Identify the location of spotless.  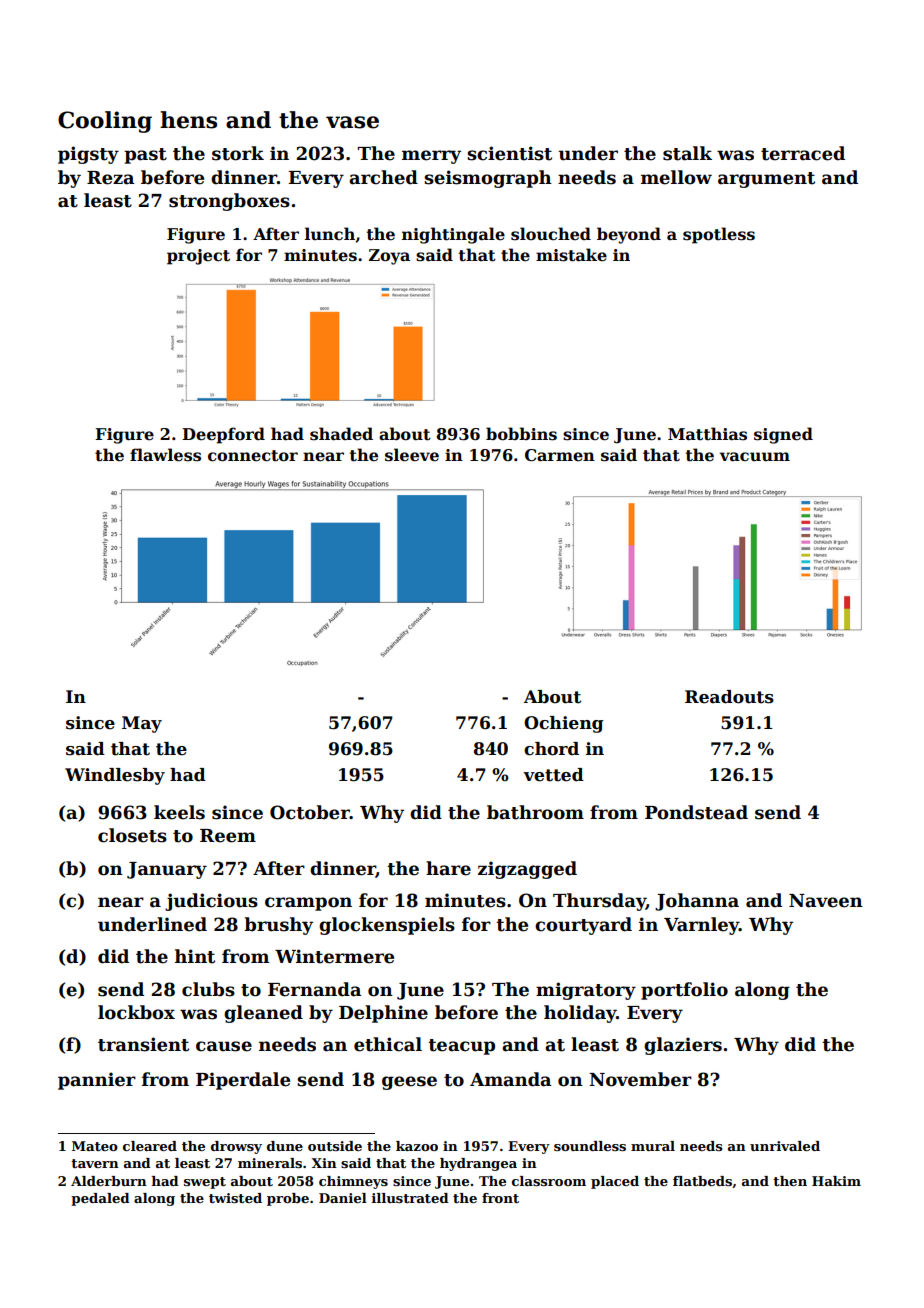
(719, 235).
